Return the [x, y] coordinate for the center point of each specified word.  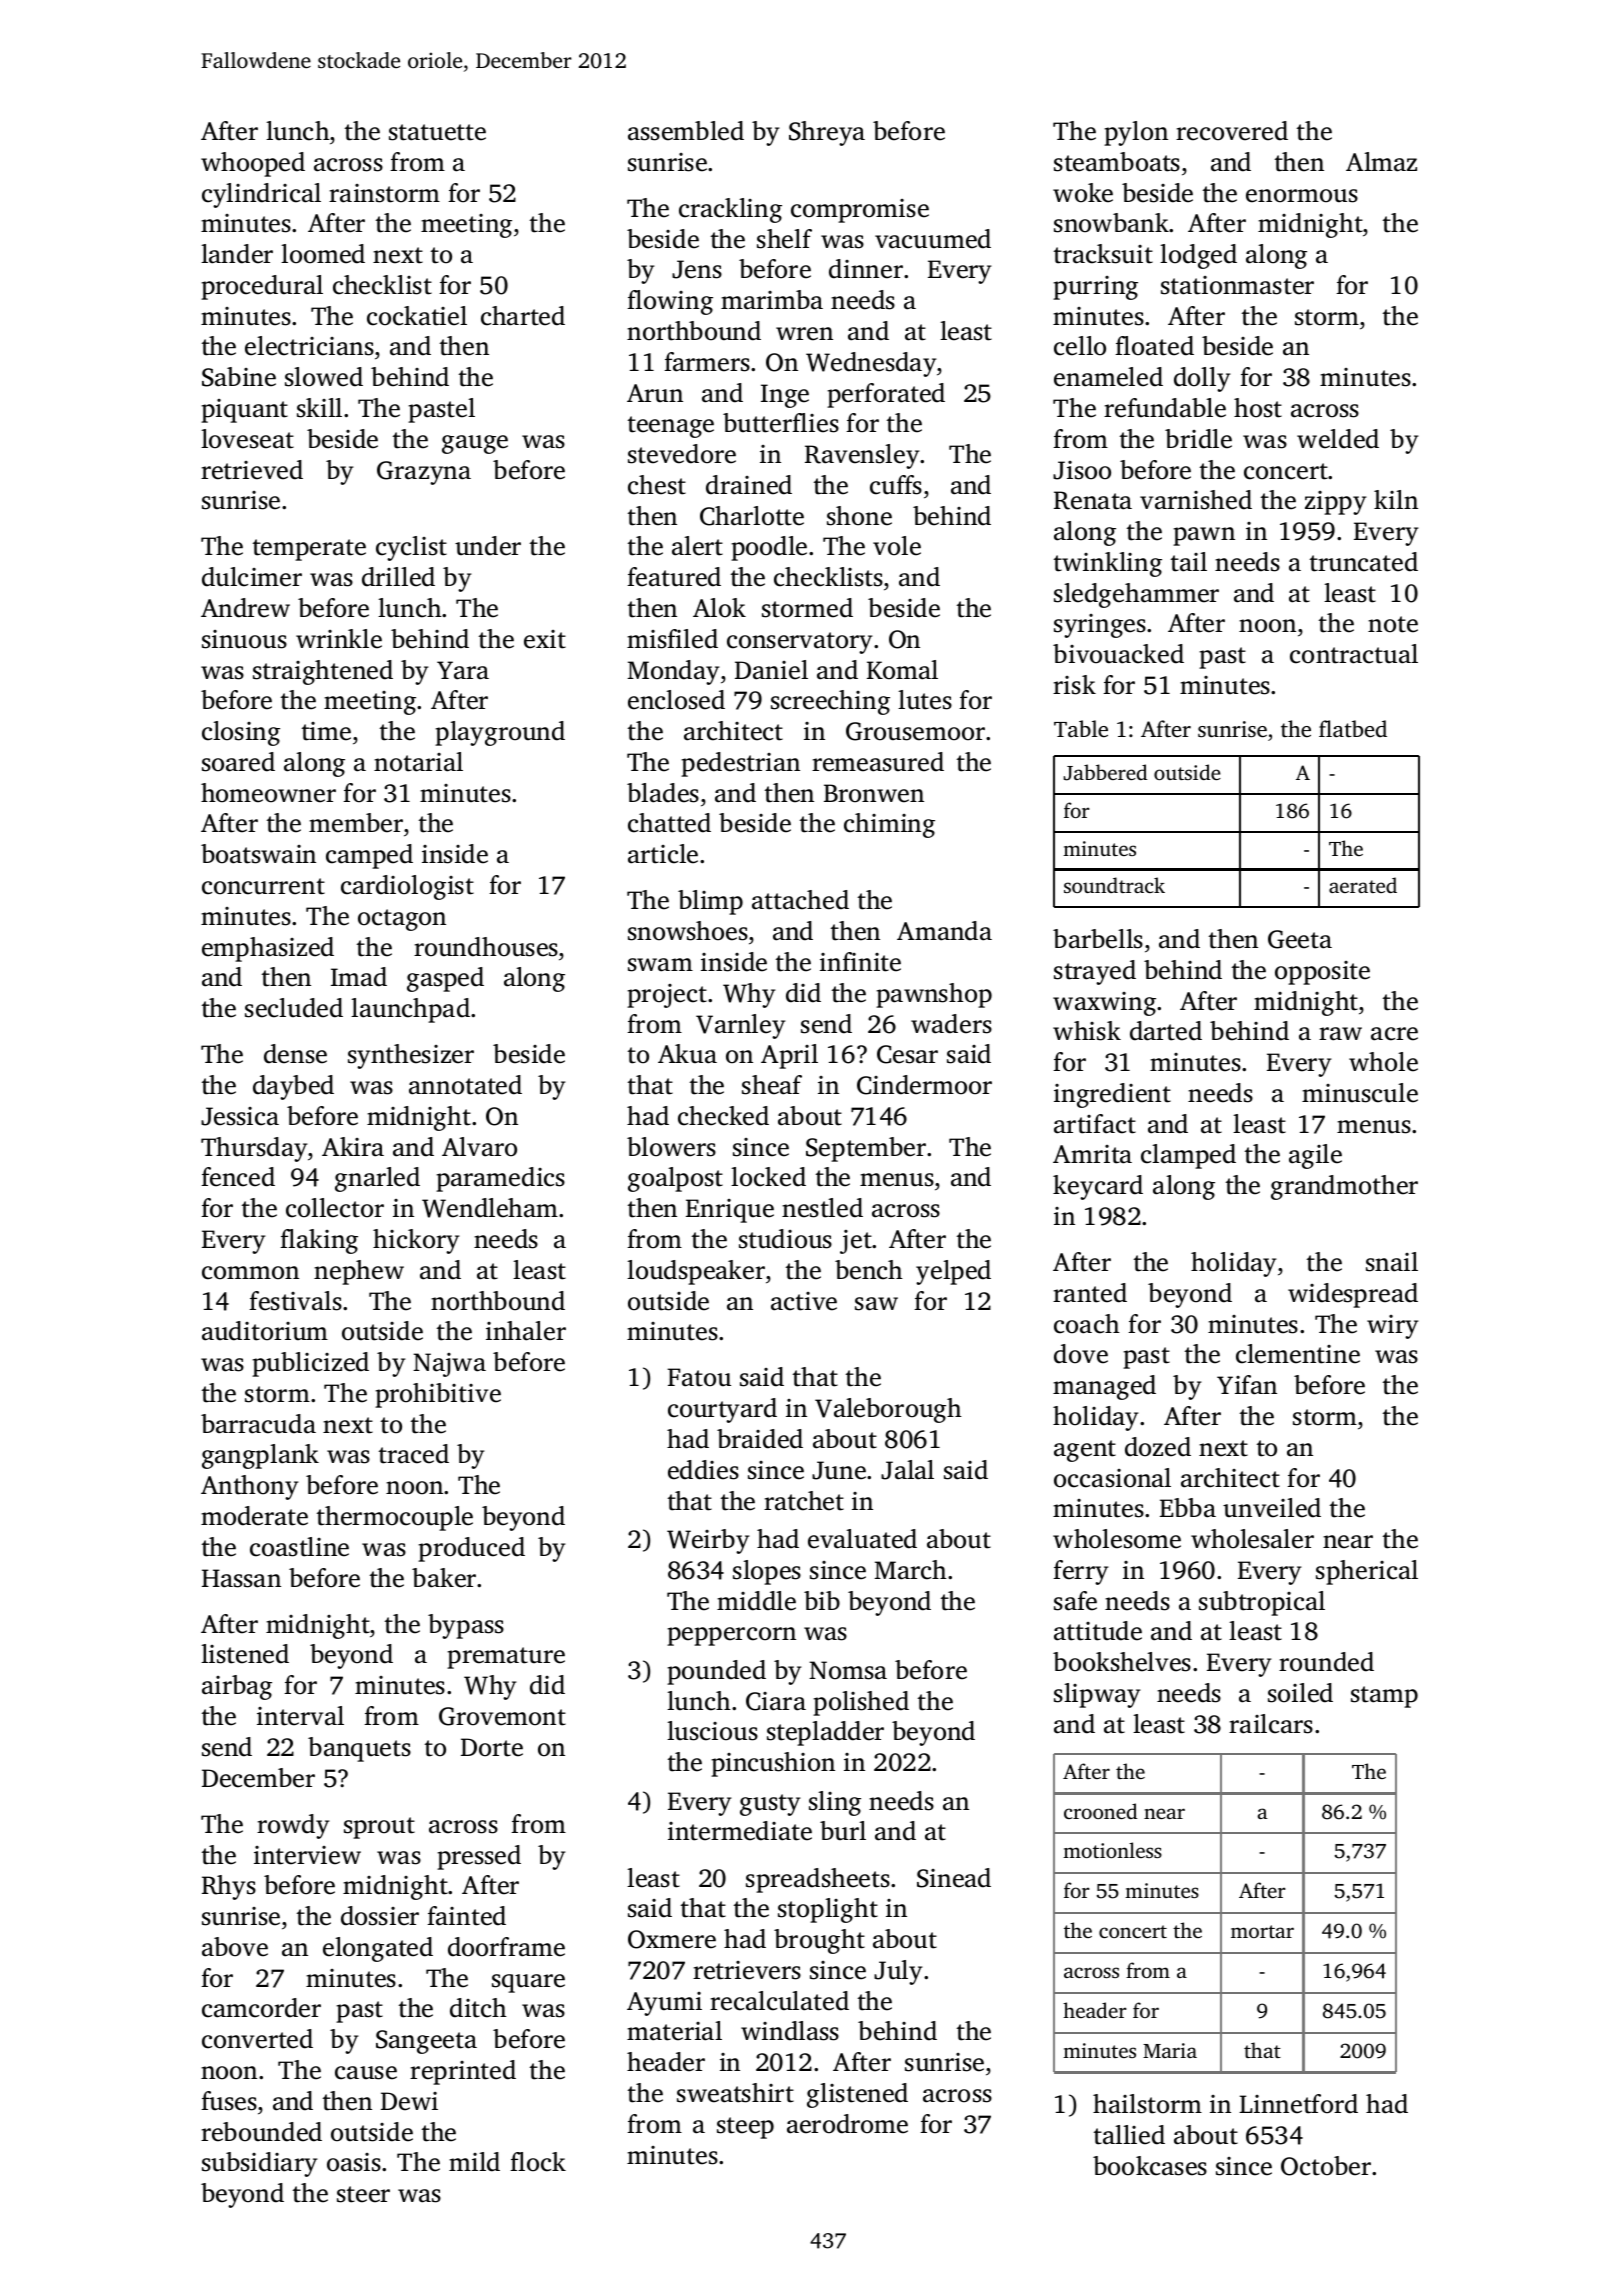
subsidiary [260, 2164]
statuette [437, 132]
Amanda [944, 931]
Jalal [907, 1470]
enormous [1302, 196]
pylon [1136, 133]
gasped [445, 979]
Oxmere [672, 1939]
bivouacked [1118, 654]
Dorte [492, 1747]
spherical [1367, 1572]
